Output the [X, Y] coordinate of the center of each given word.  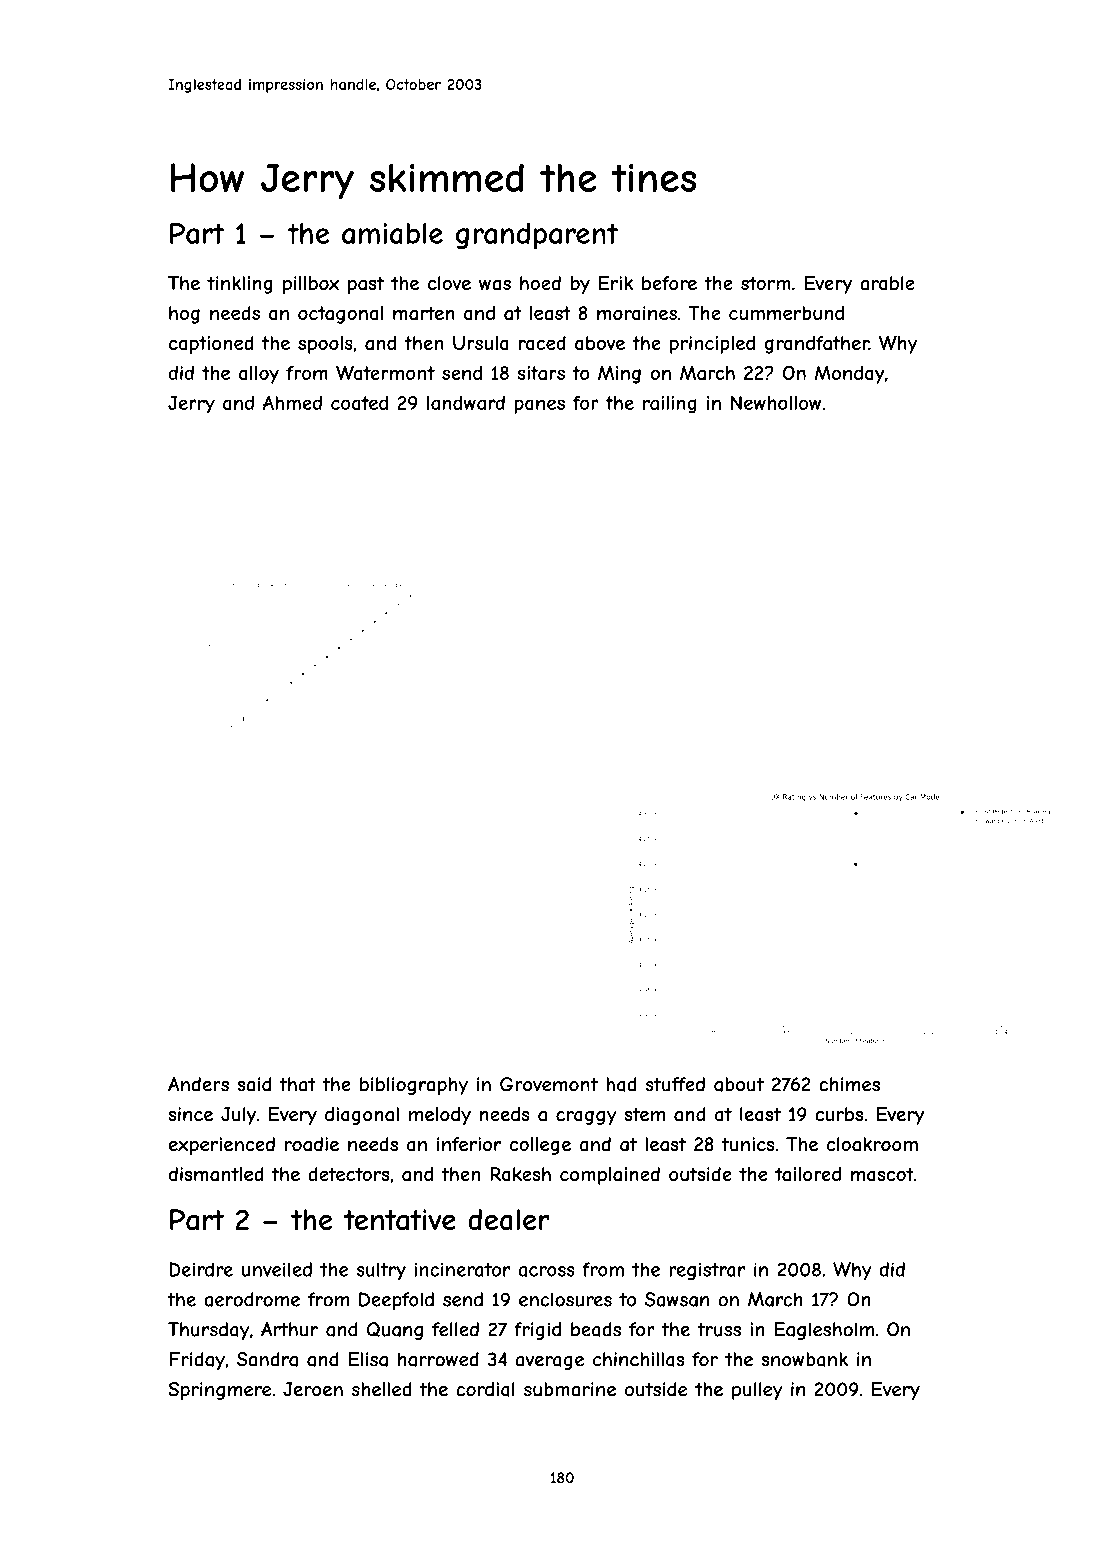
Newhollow [776, 402]
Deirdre [201, 1269]
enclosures [565, 1299]
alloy [259, 375]
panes [540, 406]
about [739, 1084]
